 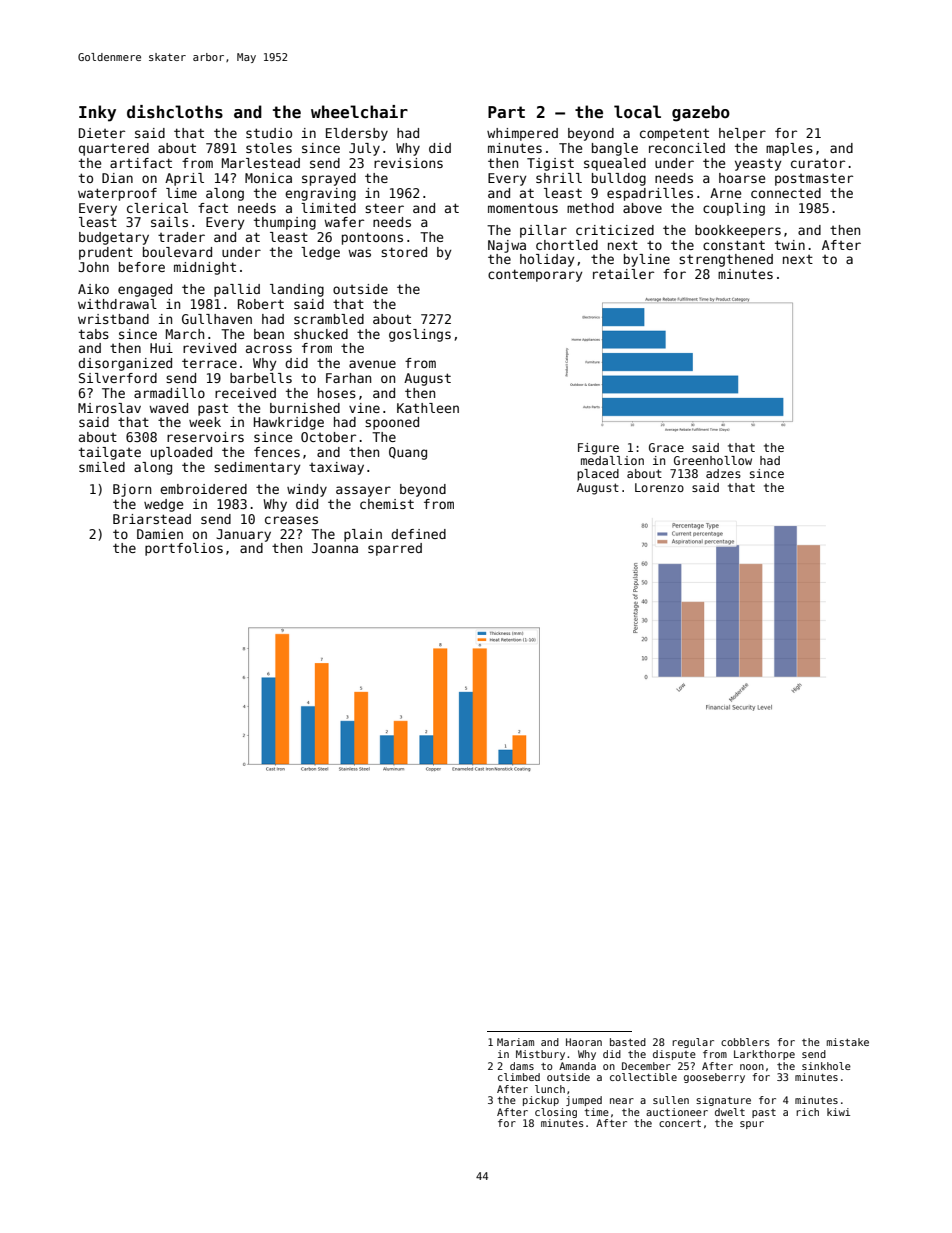 What do you see at coordinates (540, 1055) in the screenshot?
I see `Mistbury` at bounding box center [540, 1055].
